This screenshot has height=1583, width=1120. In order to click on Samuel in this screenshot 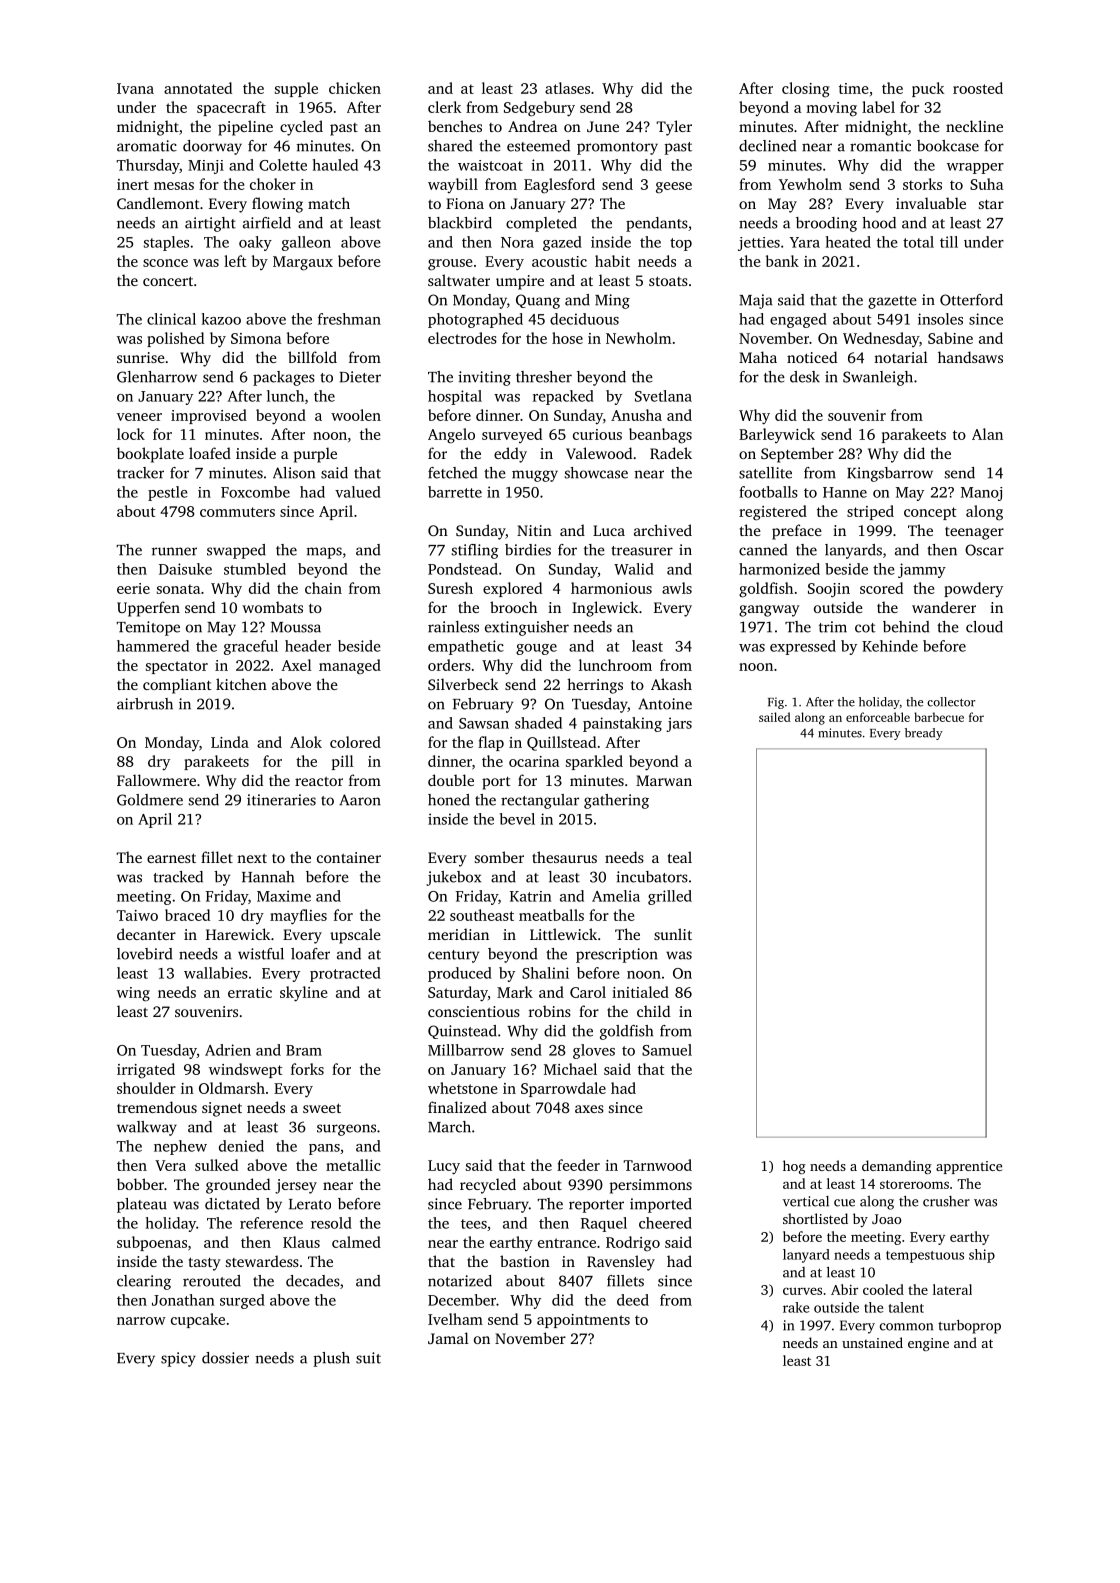, I will do `click(667, 1050)`.
